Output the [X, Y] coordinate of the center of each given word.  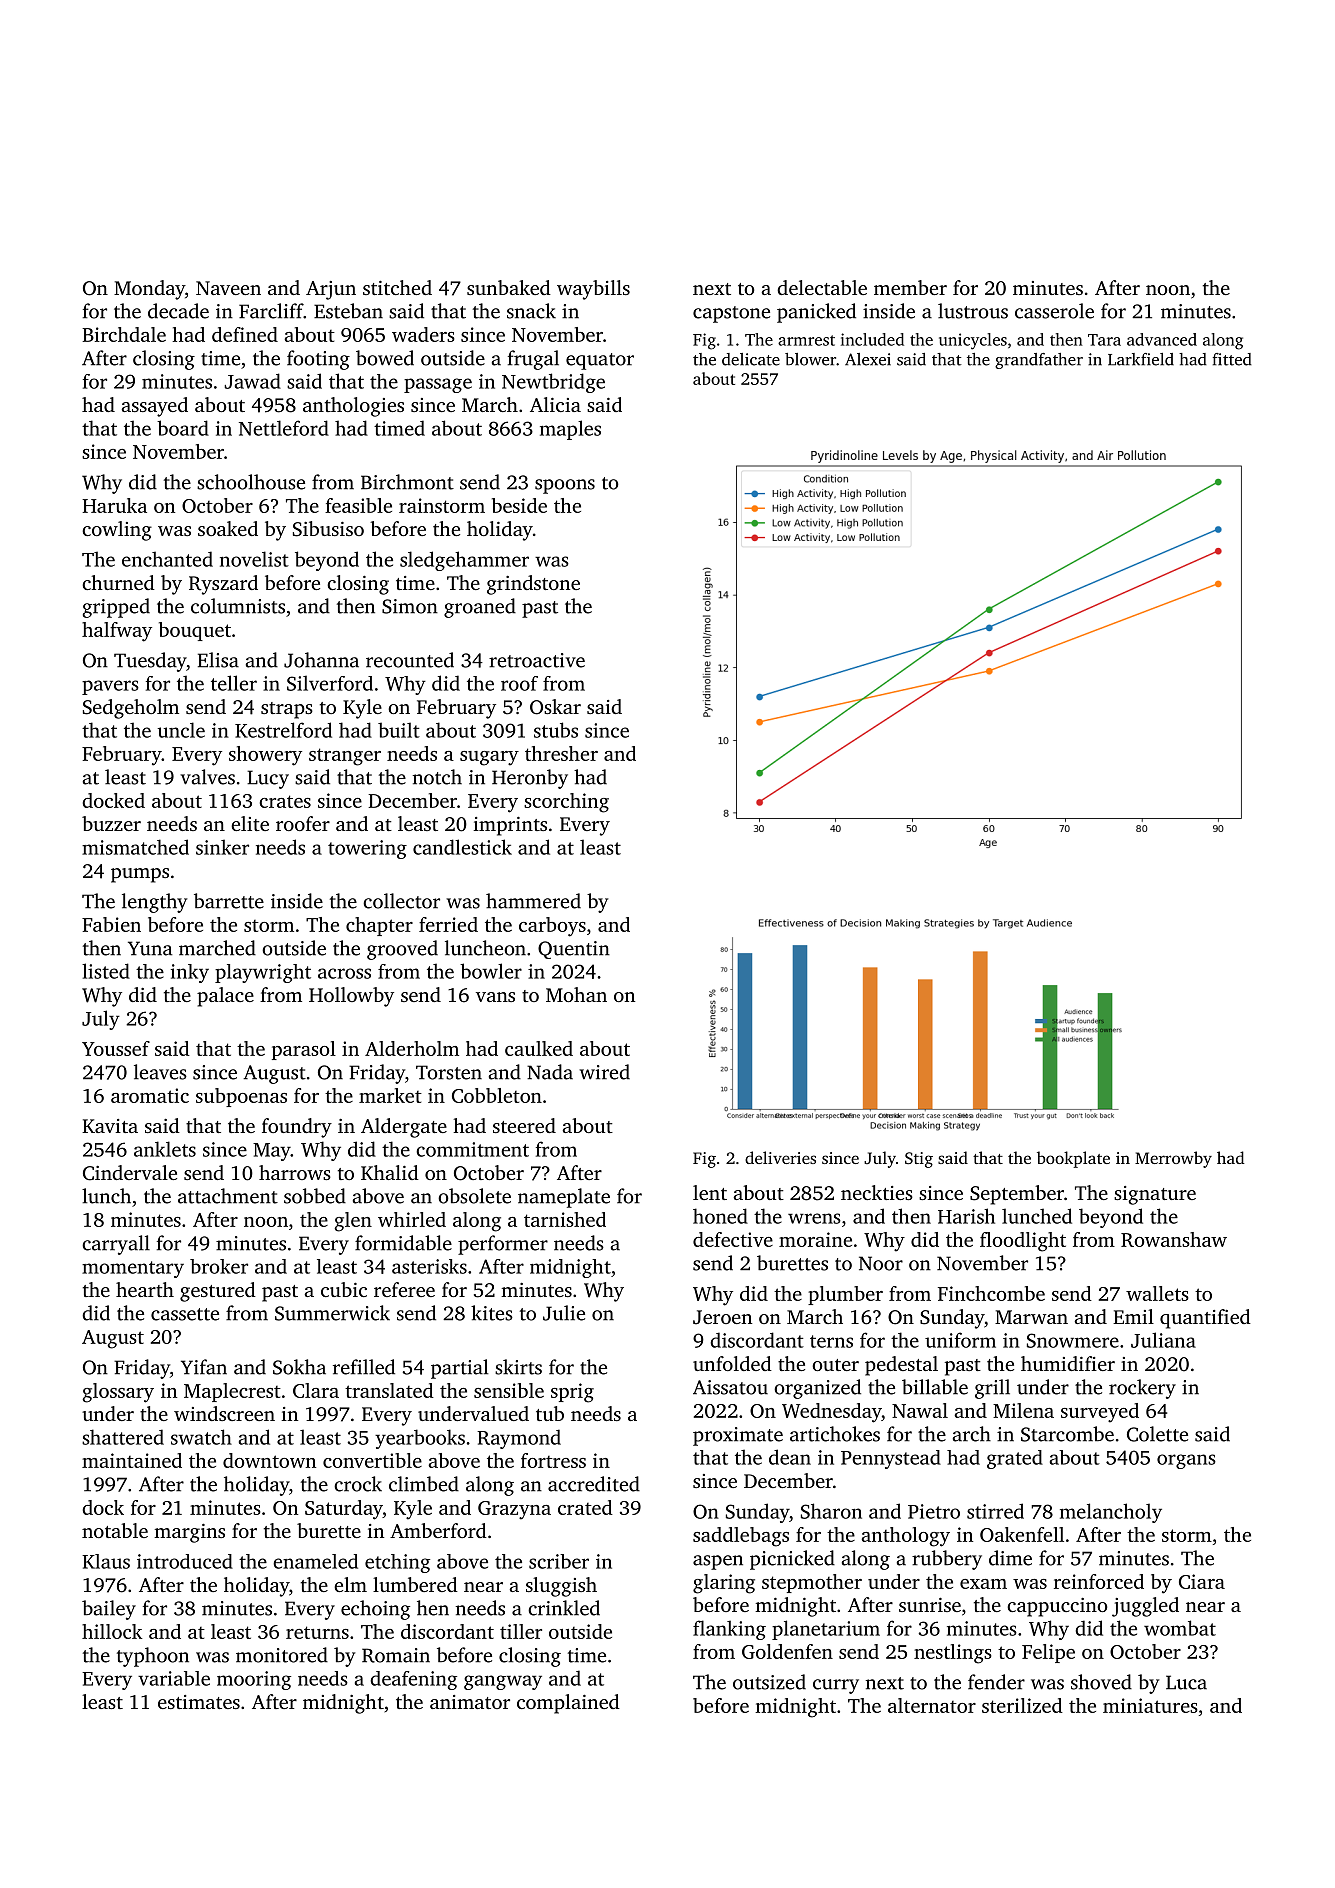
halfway [117, 632]
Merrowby [1173, 1159]
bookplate [1073, 1159]
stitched [397, 287]
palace [225, 997]
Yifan [204, 1367]
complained [568, 1704]
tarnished [565, 1219]
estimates [199, 1702]
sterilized [1022, 1705]
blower [810, 359]
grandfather [1039, 361]
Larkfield [1141, 359]
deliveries [780, 1157]
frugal [533, 360]
